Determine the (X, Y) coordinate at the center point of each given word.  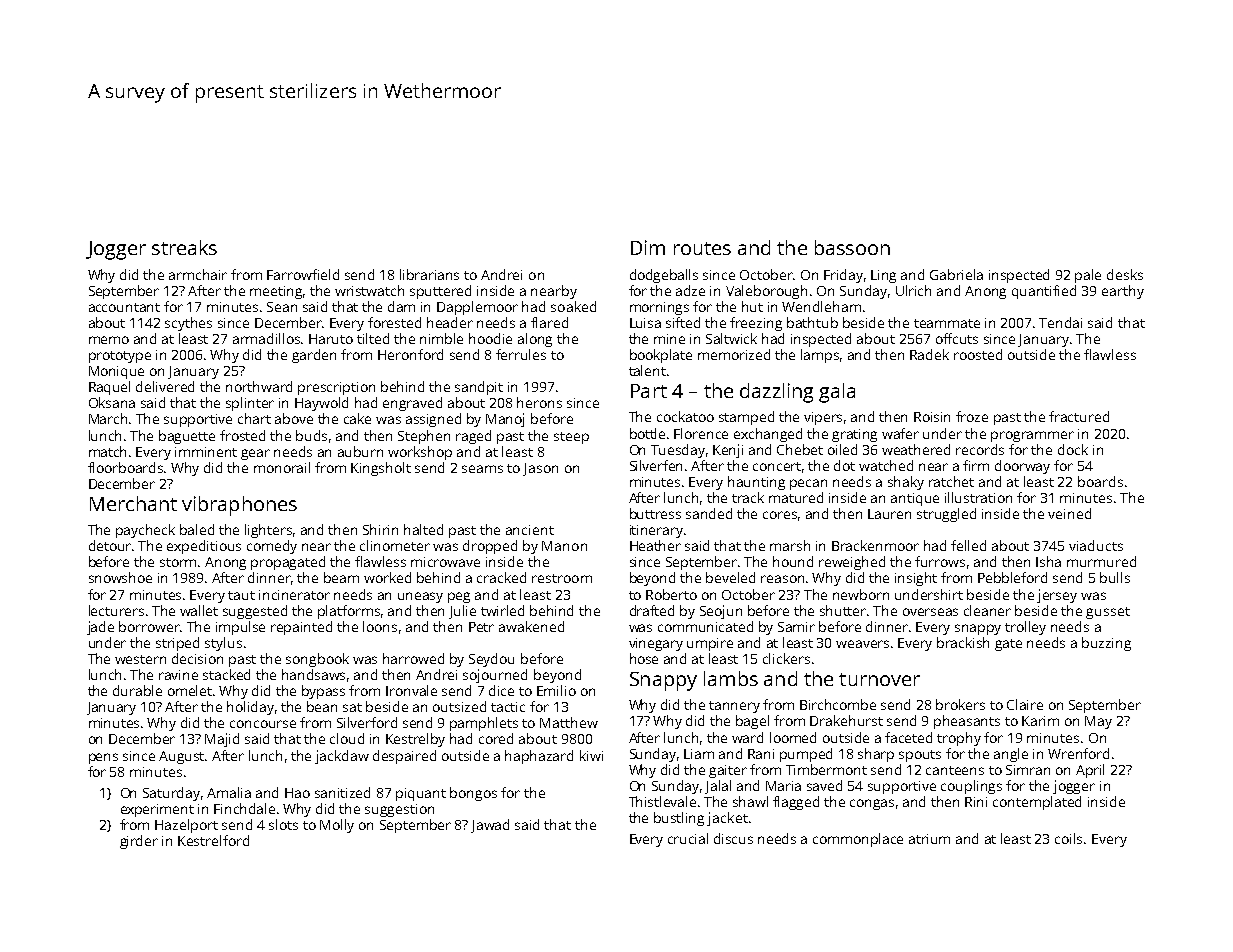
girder (139, 842)
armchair (198, 274)
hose (644, 658)
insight (916, 579)
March (108, 418)
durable (137, 690)
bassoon (852, 247)
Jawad (490, 826)
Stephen (424, 437)
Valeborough (766, 292)
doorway (1022, 467)
